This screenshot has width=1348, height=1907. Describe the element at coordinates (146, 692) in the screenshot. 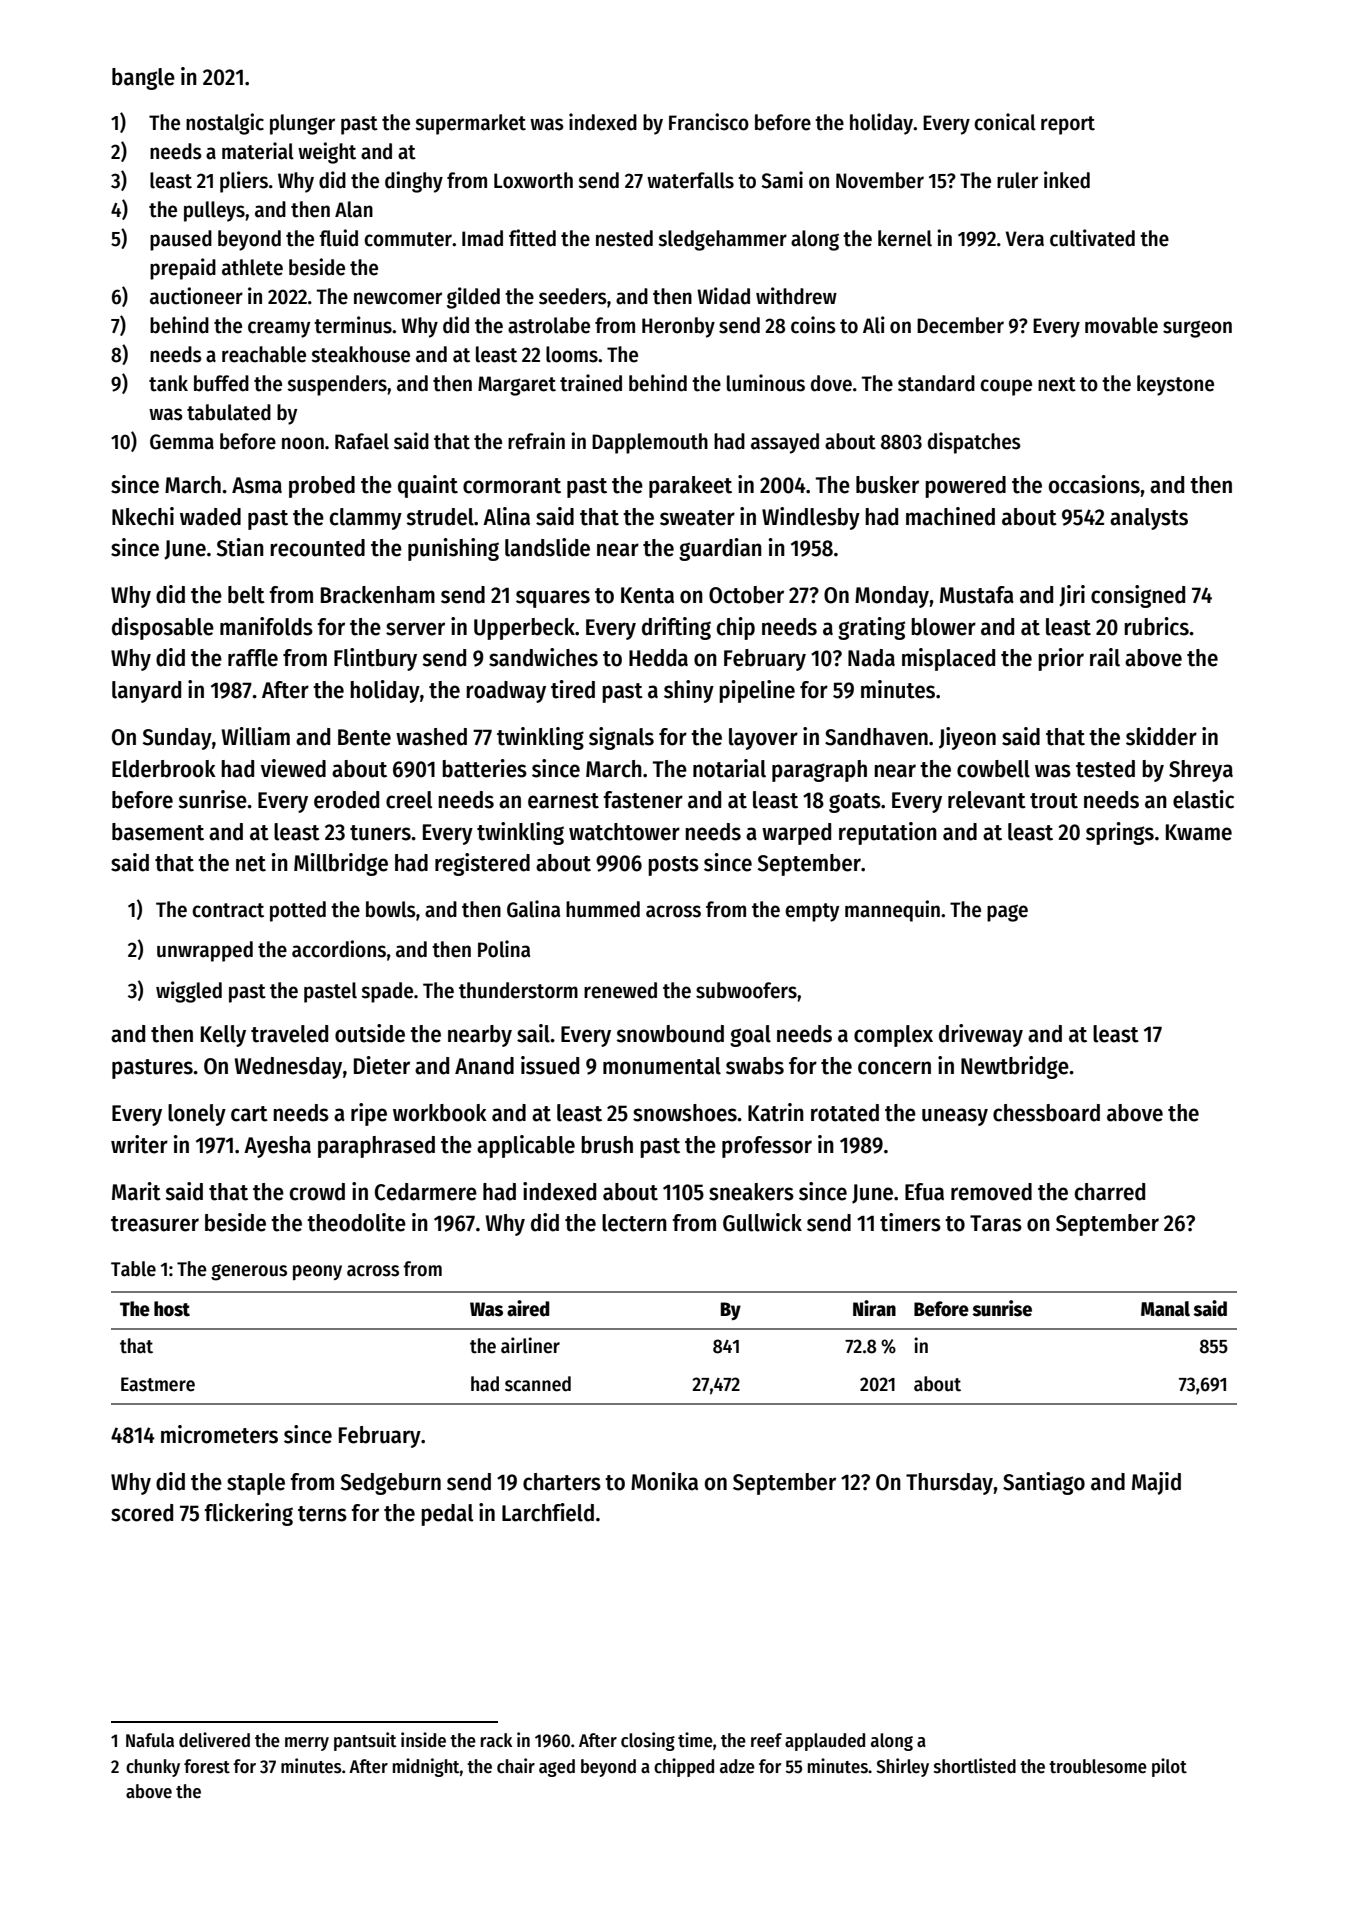

I see `lanyard` at that location.
